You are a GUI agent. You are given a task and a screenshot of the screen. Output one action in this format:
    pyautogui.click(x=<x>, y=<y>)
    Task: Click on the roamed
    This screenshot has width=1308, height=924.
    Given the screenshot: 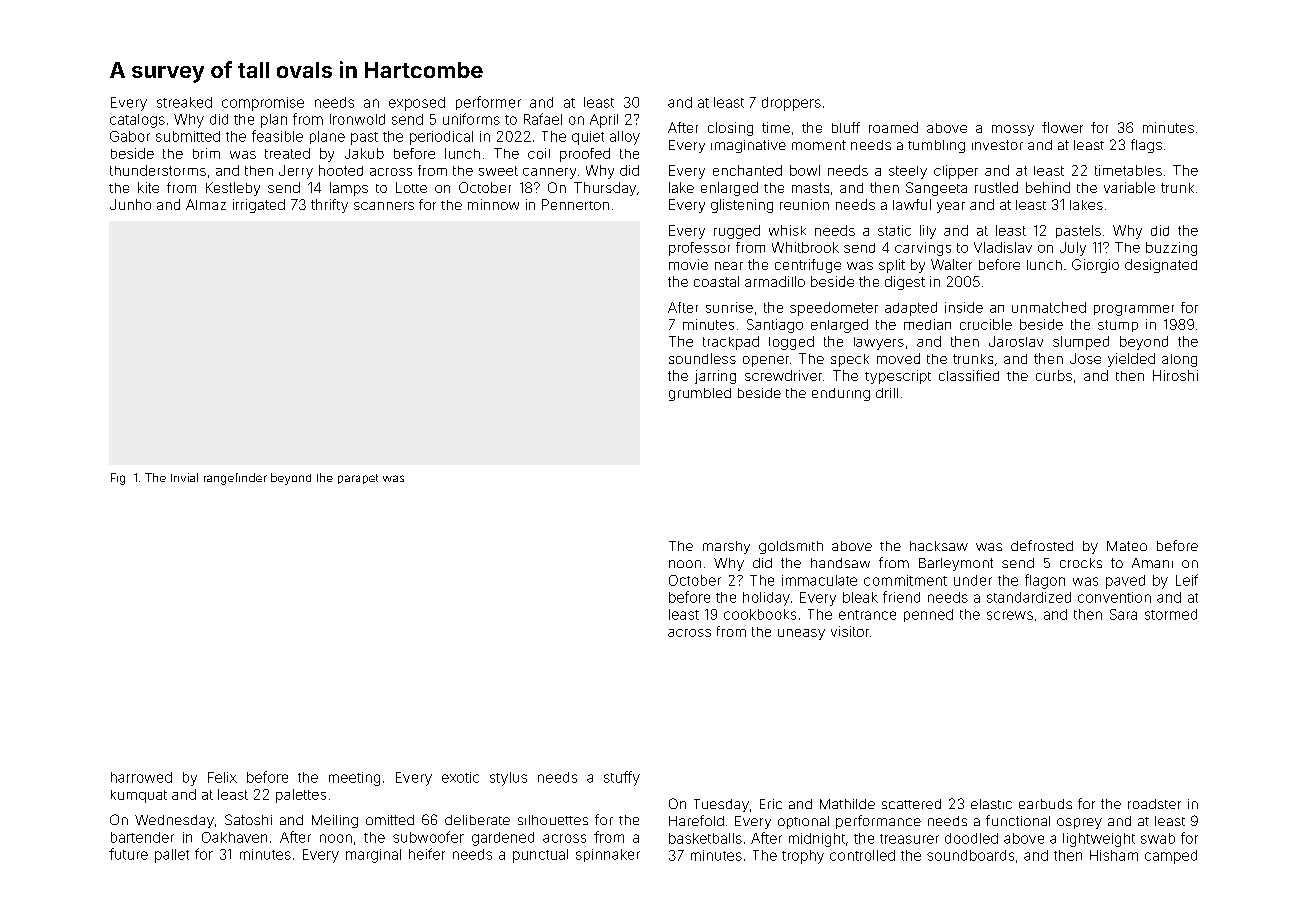 What is the action you would take?
    pyautogui.click(x=893, y=127)
